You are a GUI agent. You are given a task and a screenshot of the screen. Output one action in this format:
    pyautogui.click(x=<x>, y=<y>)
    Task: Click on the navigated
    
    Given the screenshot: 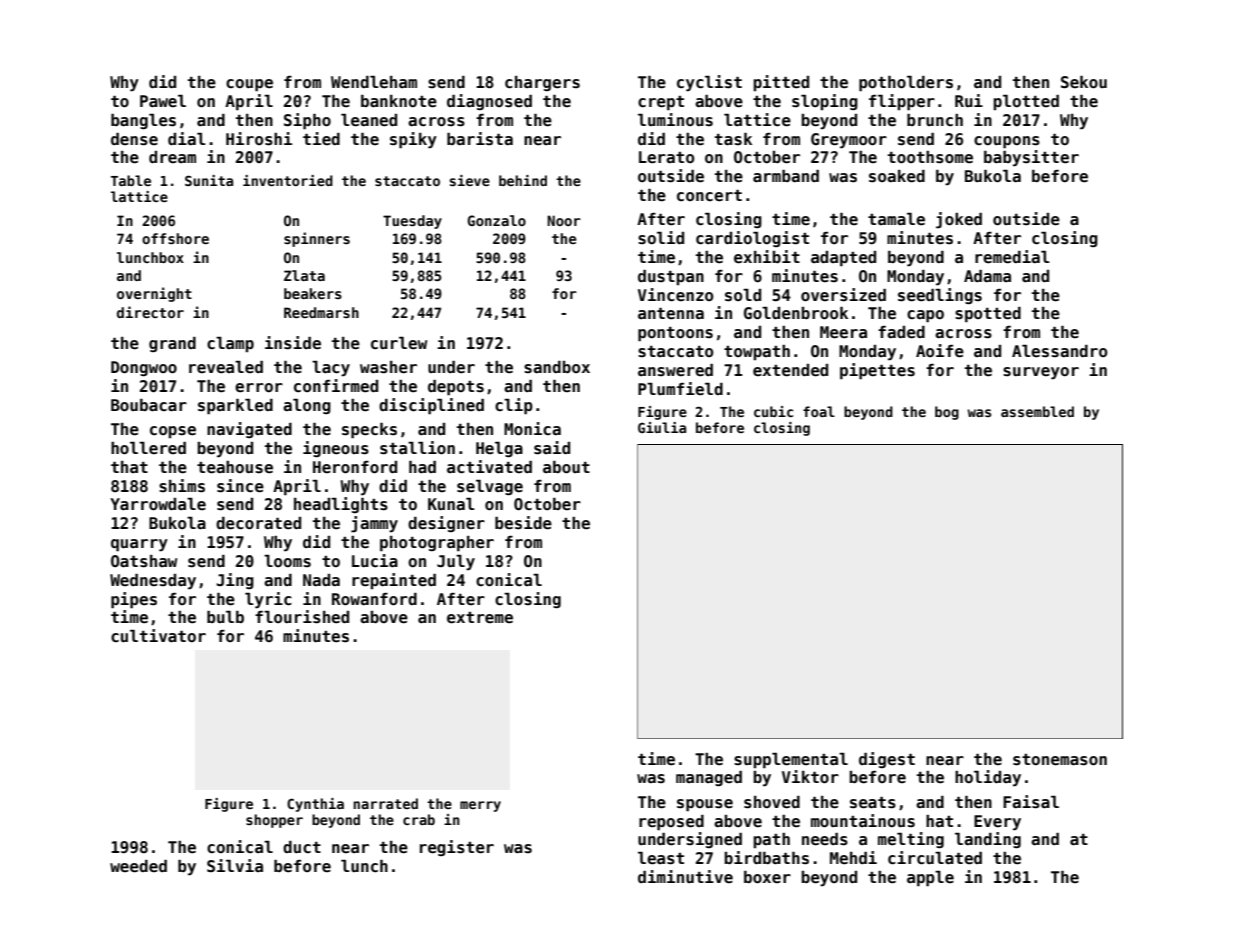 What is the action you would take?
    pyautogui.click(x=249, y=430)
